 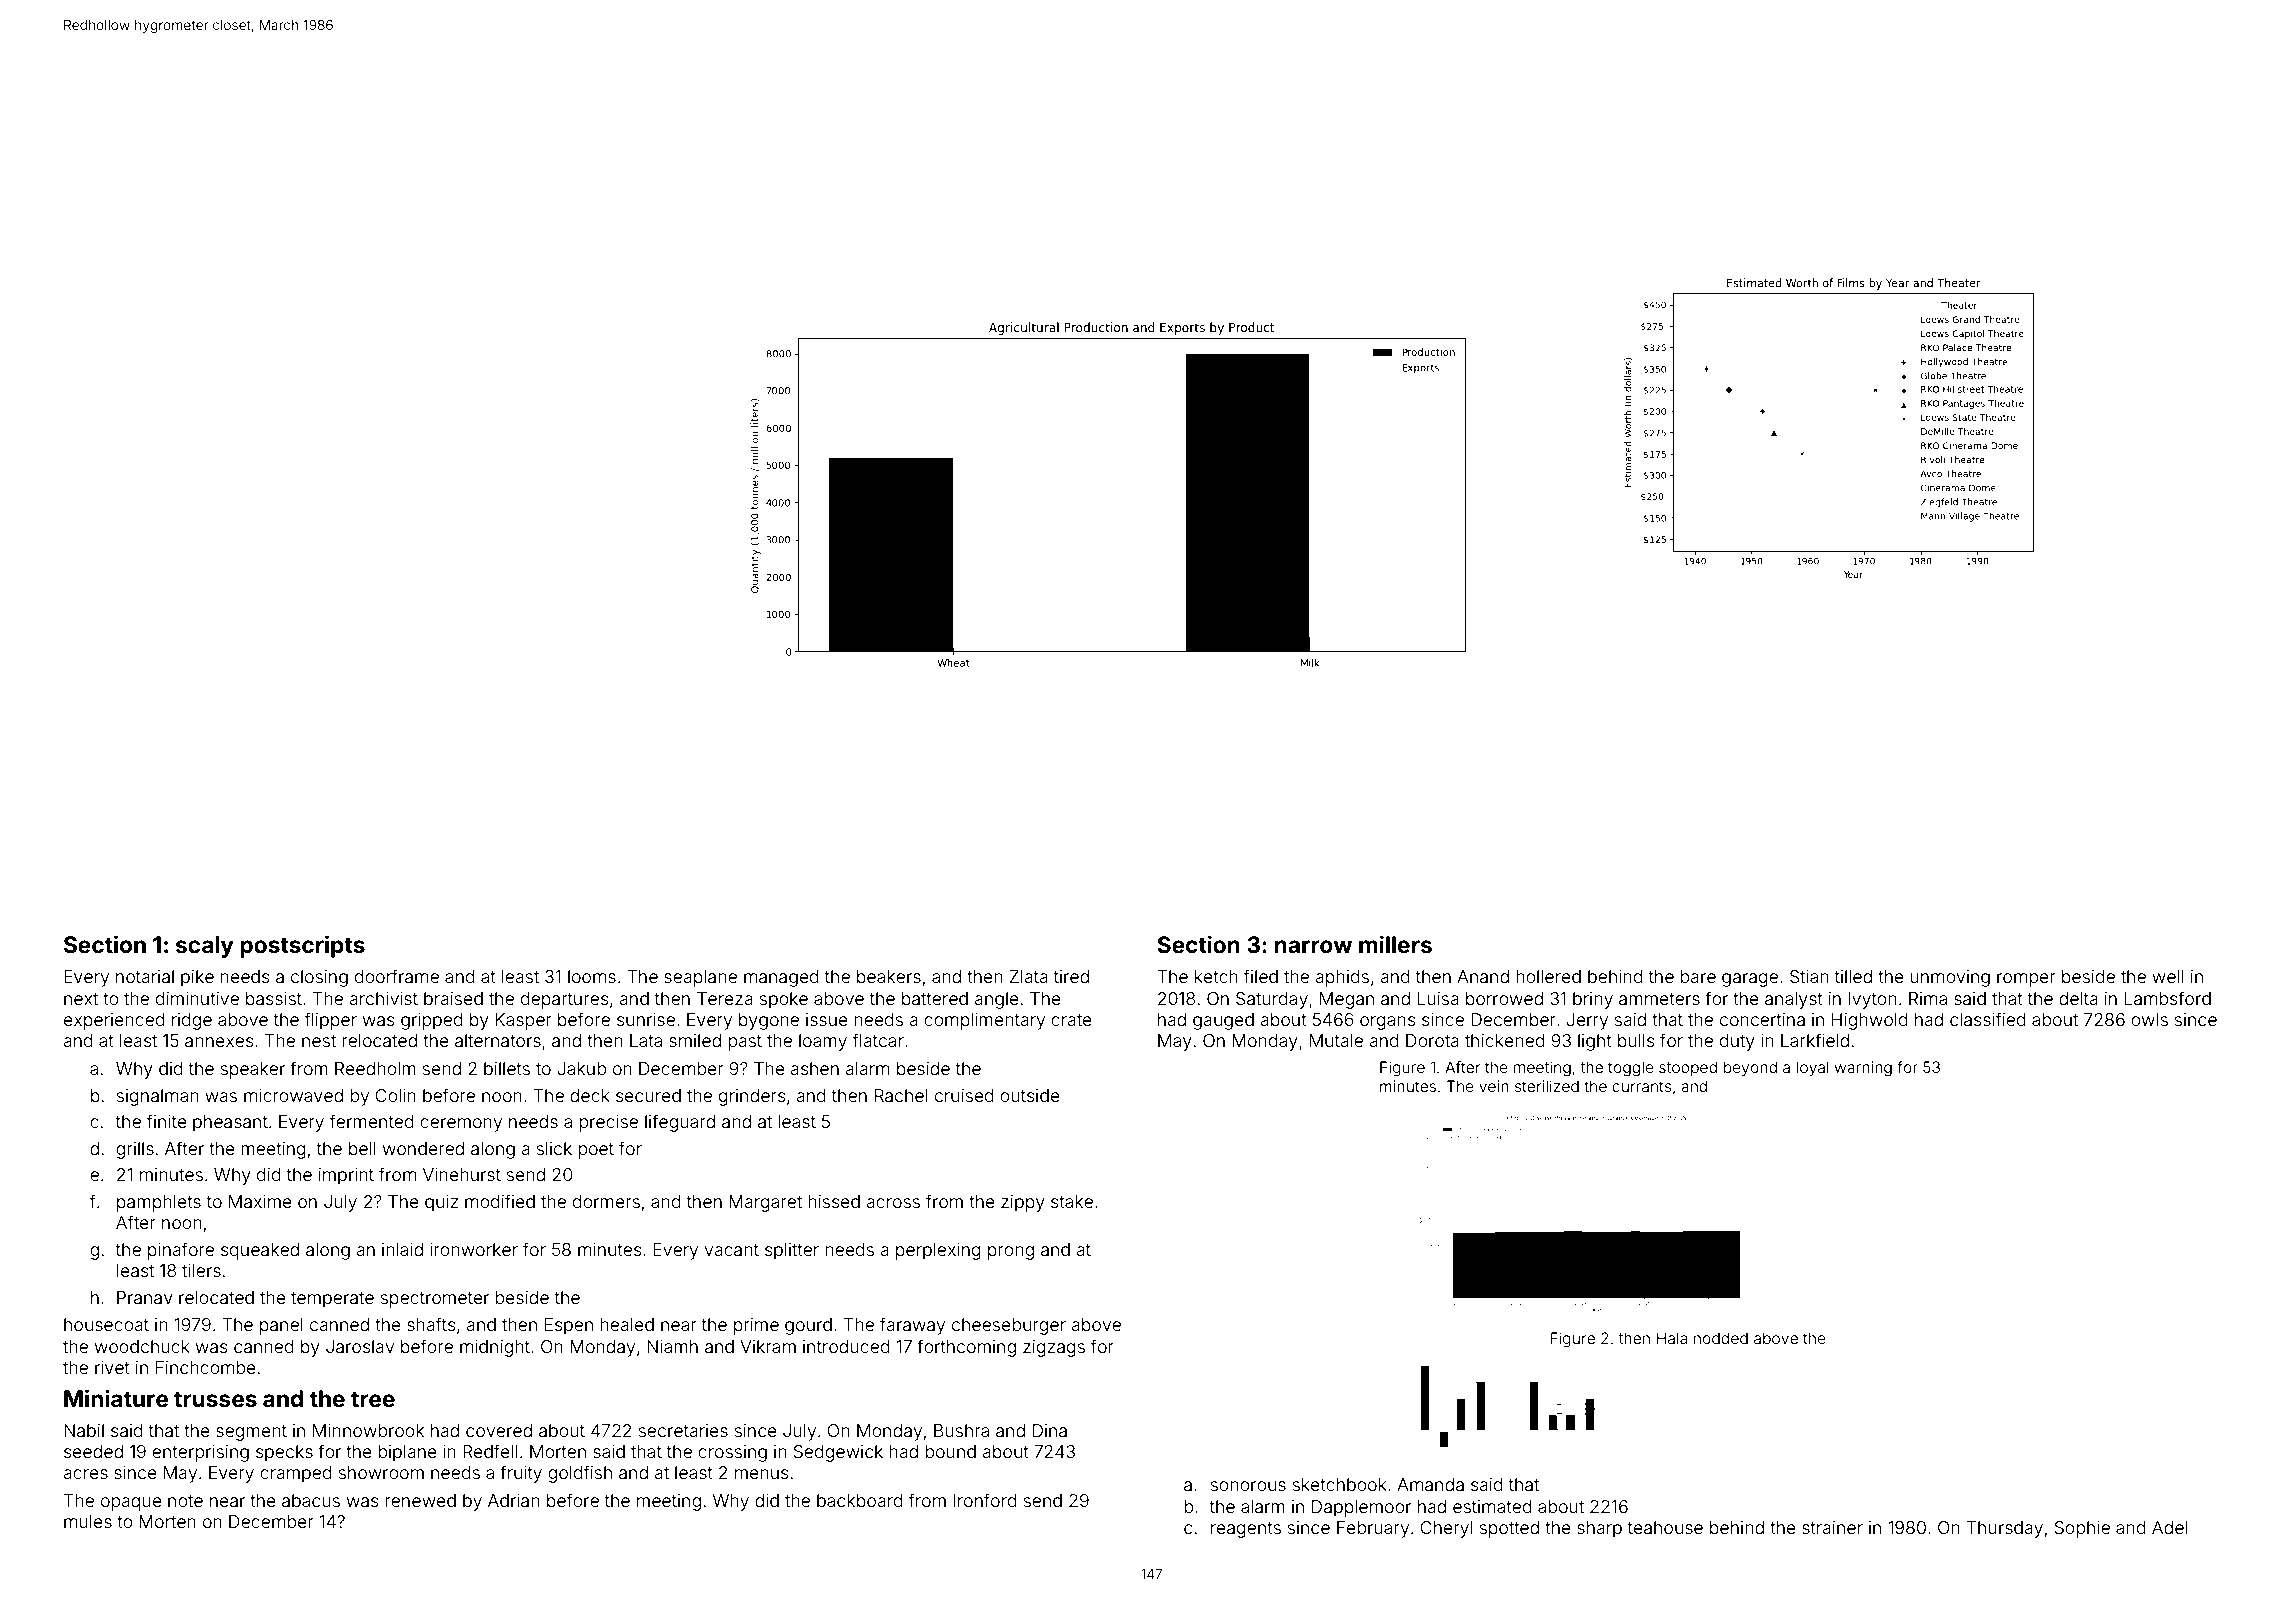 I want to click on fruity, so click(x=521, y=1474).
